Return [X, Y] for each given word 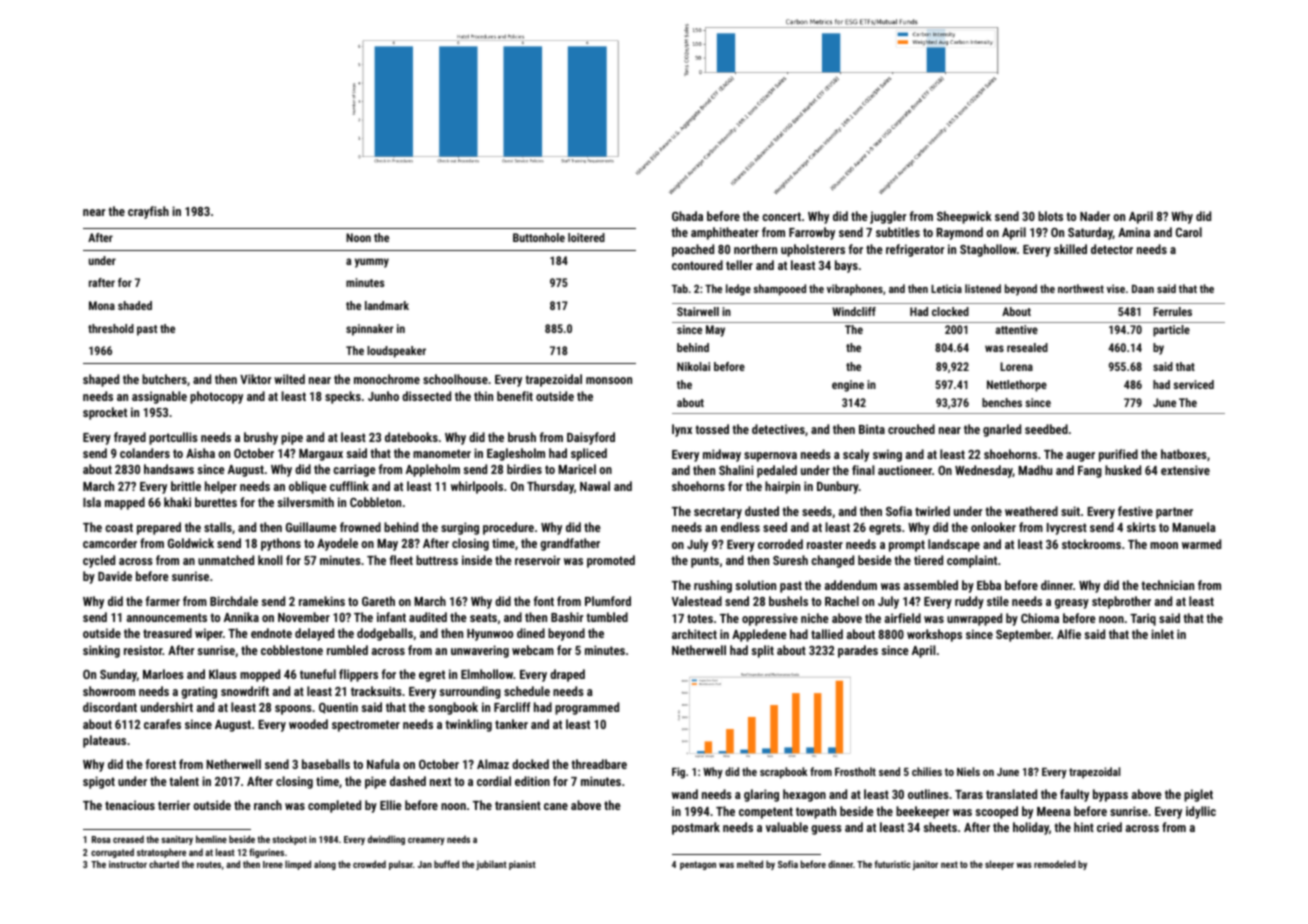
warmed [1201, 544]
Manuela [1194, 527]
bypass [1110, 795]
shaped [101, 380]
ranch [268, 805]
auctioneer [905, 470]
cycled [99, 561]
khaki [177, 502]
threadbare [599, 764]
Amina [1134, 232]
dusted [762, 511]
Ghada [687, 216]
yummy [372, 263]
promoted [611, 561]
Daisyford [591, 438]
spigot [99, 782]
